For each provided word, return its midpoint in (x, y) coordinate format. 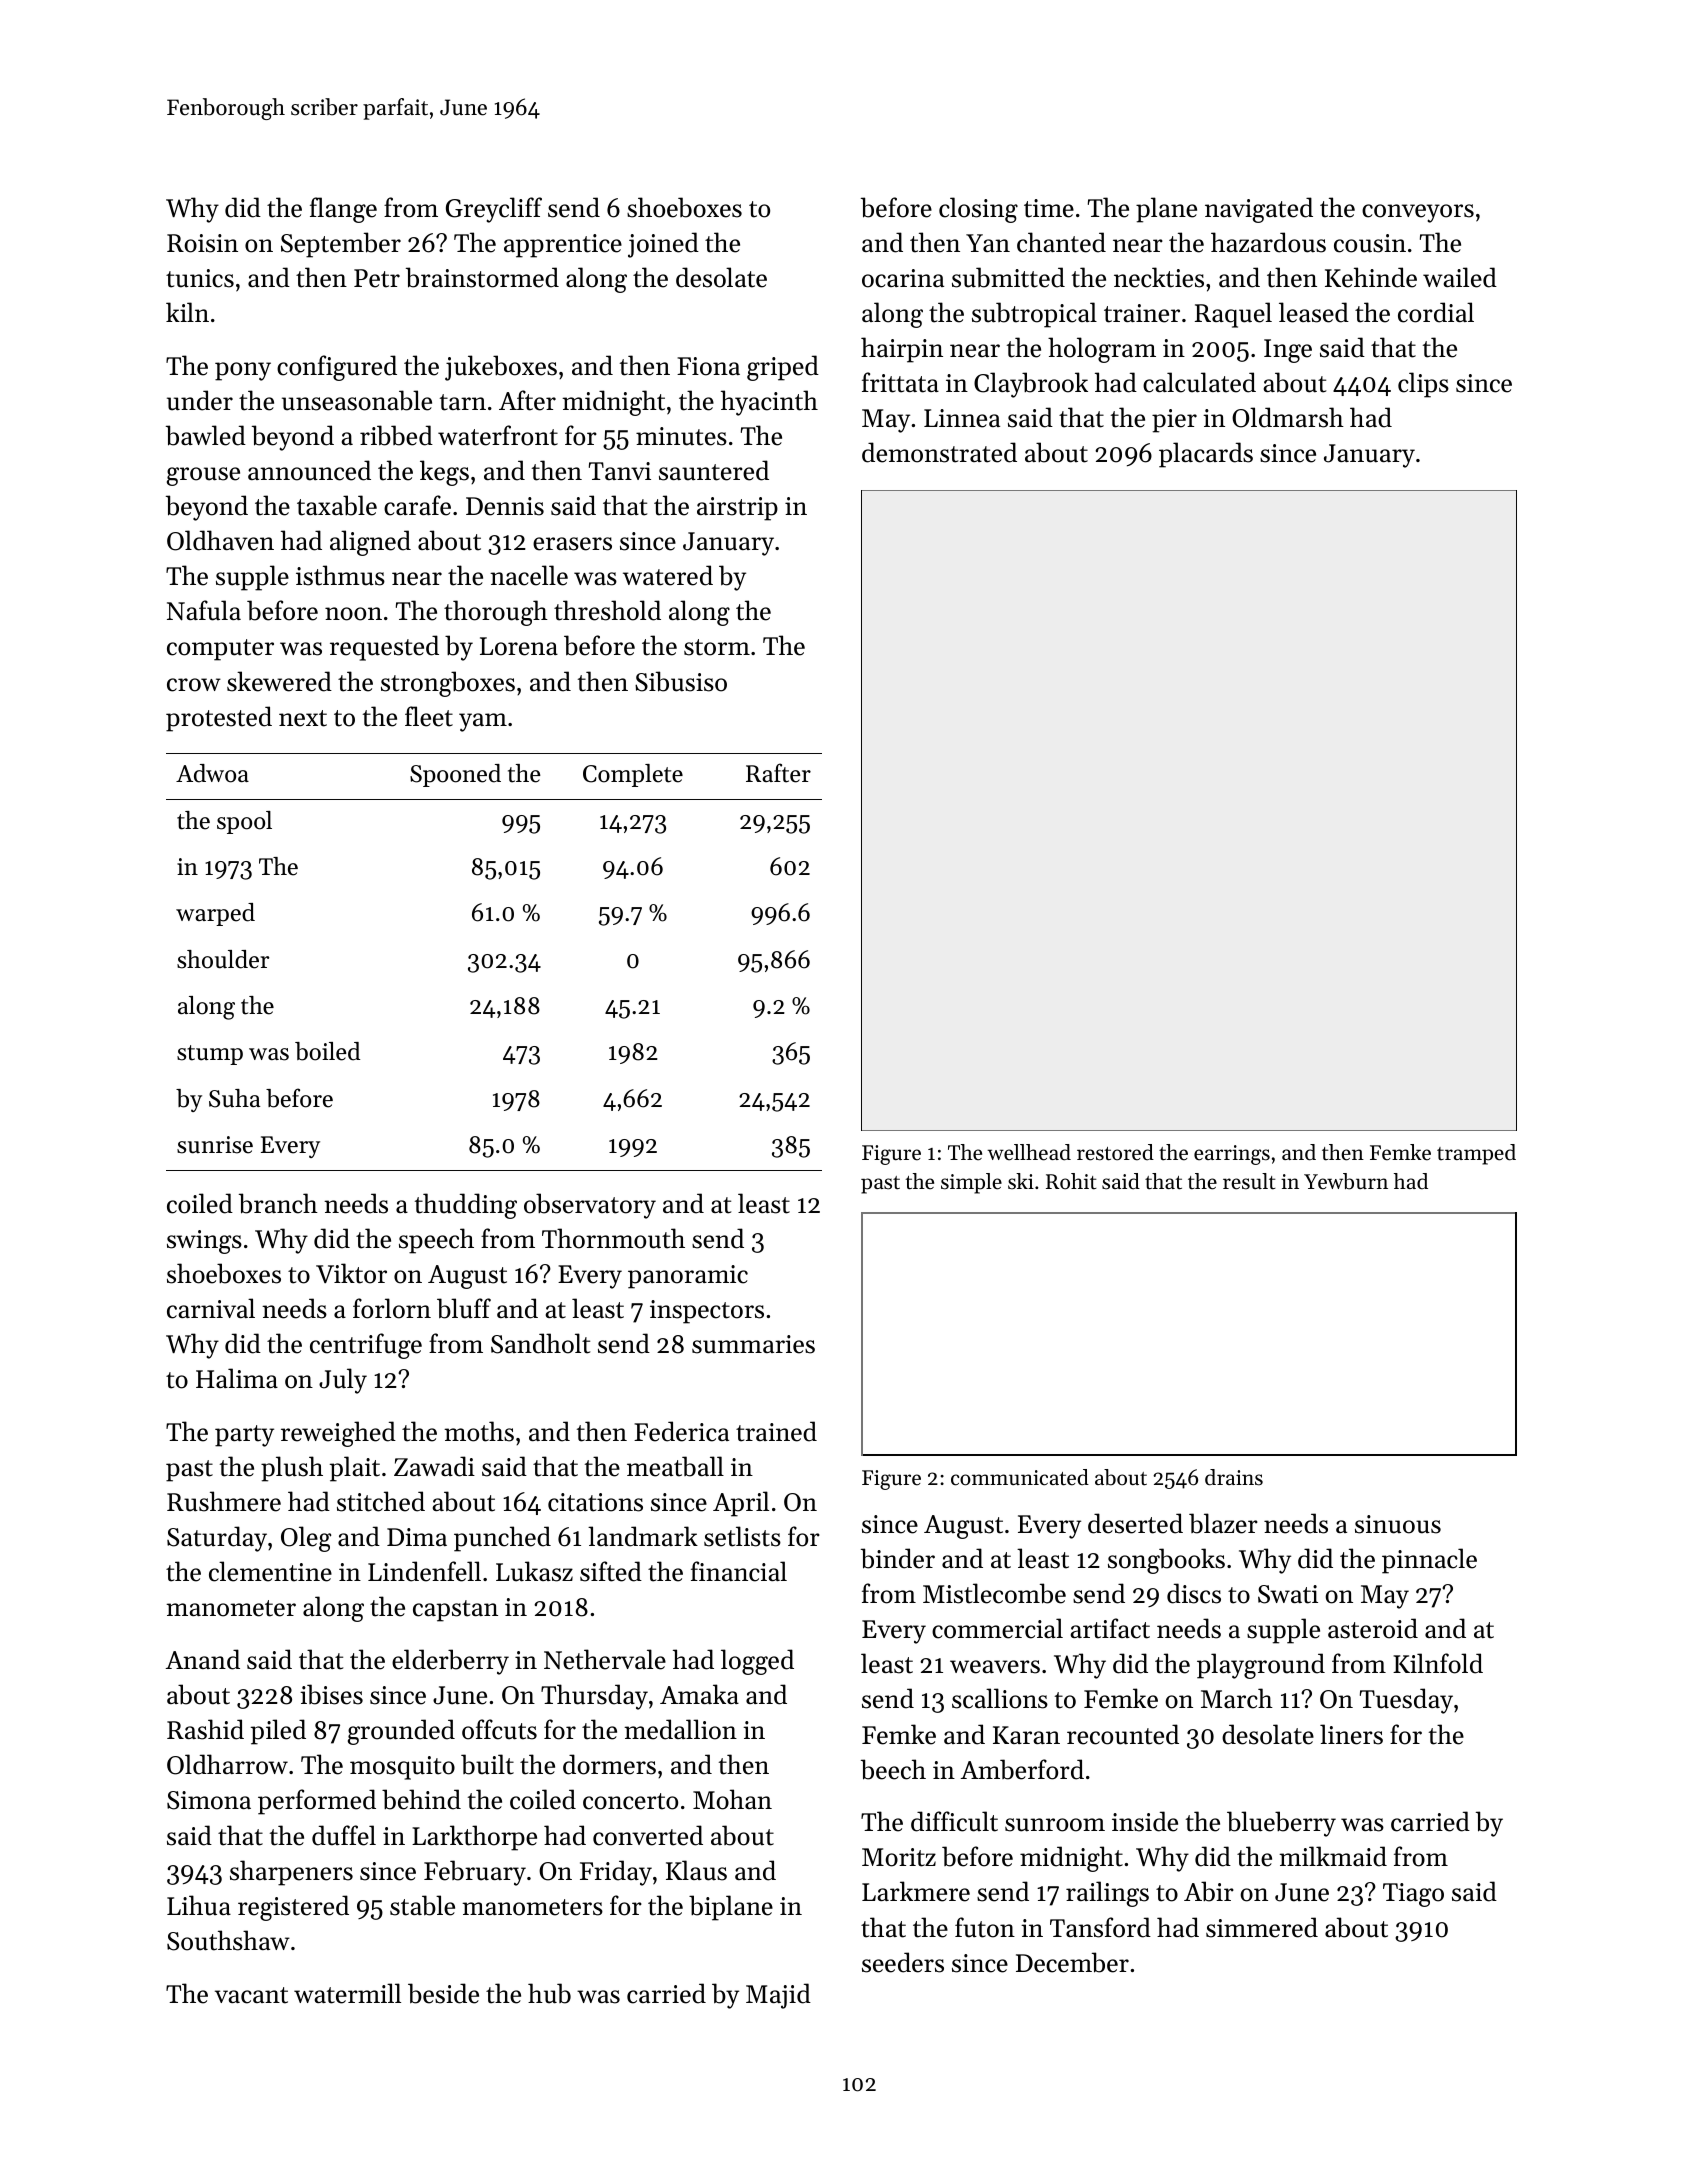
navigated (1259, 210)
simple (971, 1183)
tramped (1476, 1154)
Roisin (202, 243)
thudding (466, 1206)
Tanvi (620, 471)
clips (1423, 385)
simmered (1262, 1927)
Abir (1209, 1891)
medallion (680, 1729)
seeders (903, 1962)
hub (549, 1993)
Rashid (205, 1729)
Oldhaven (220, 540)
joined (663, 245)
